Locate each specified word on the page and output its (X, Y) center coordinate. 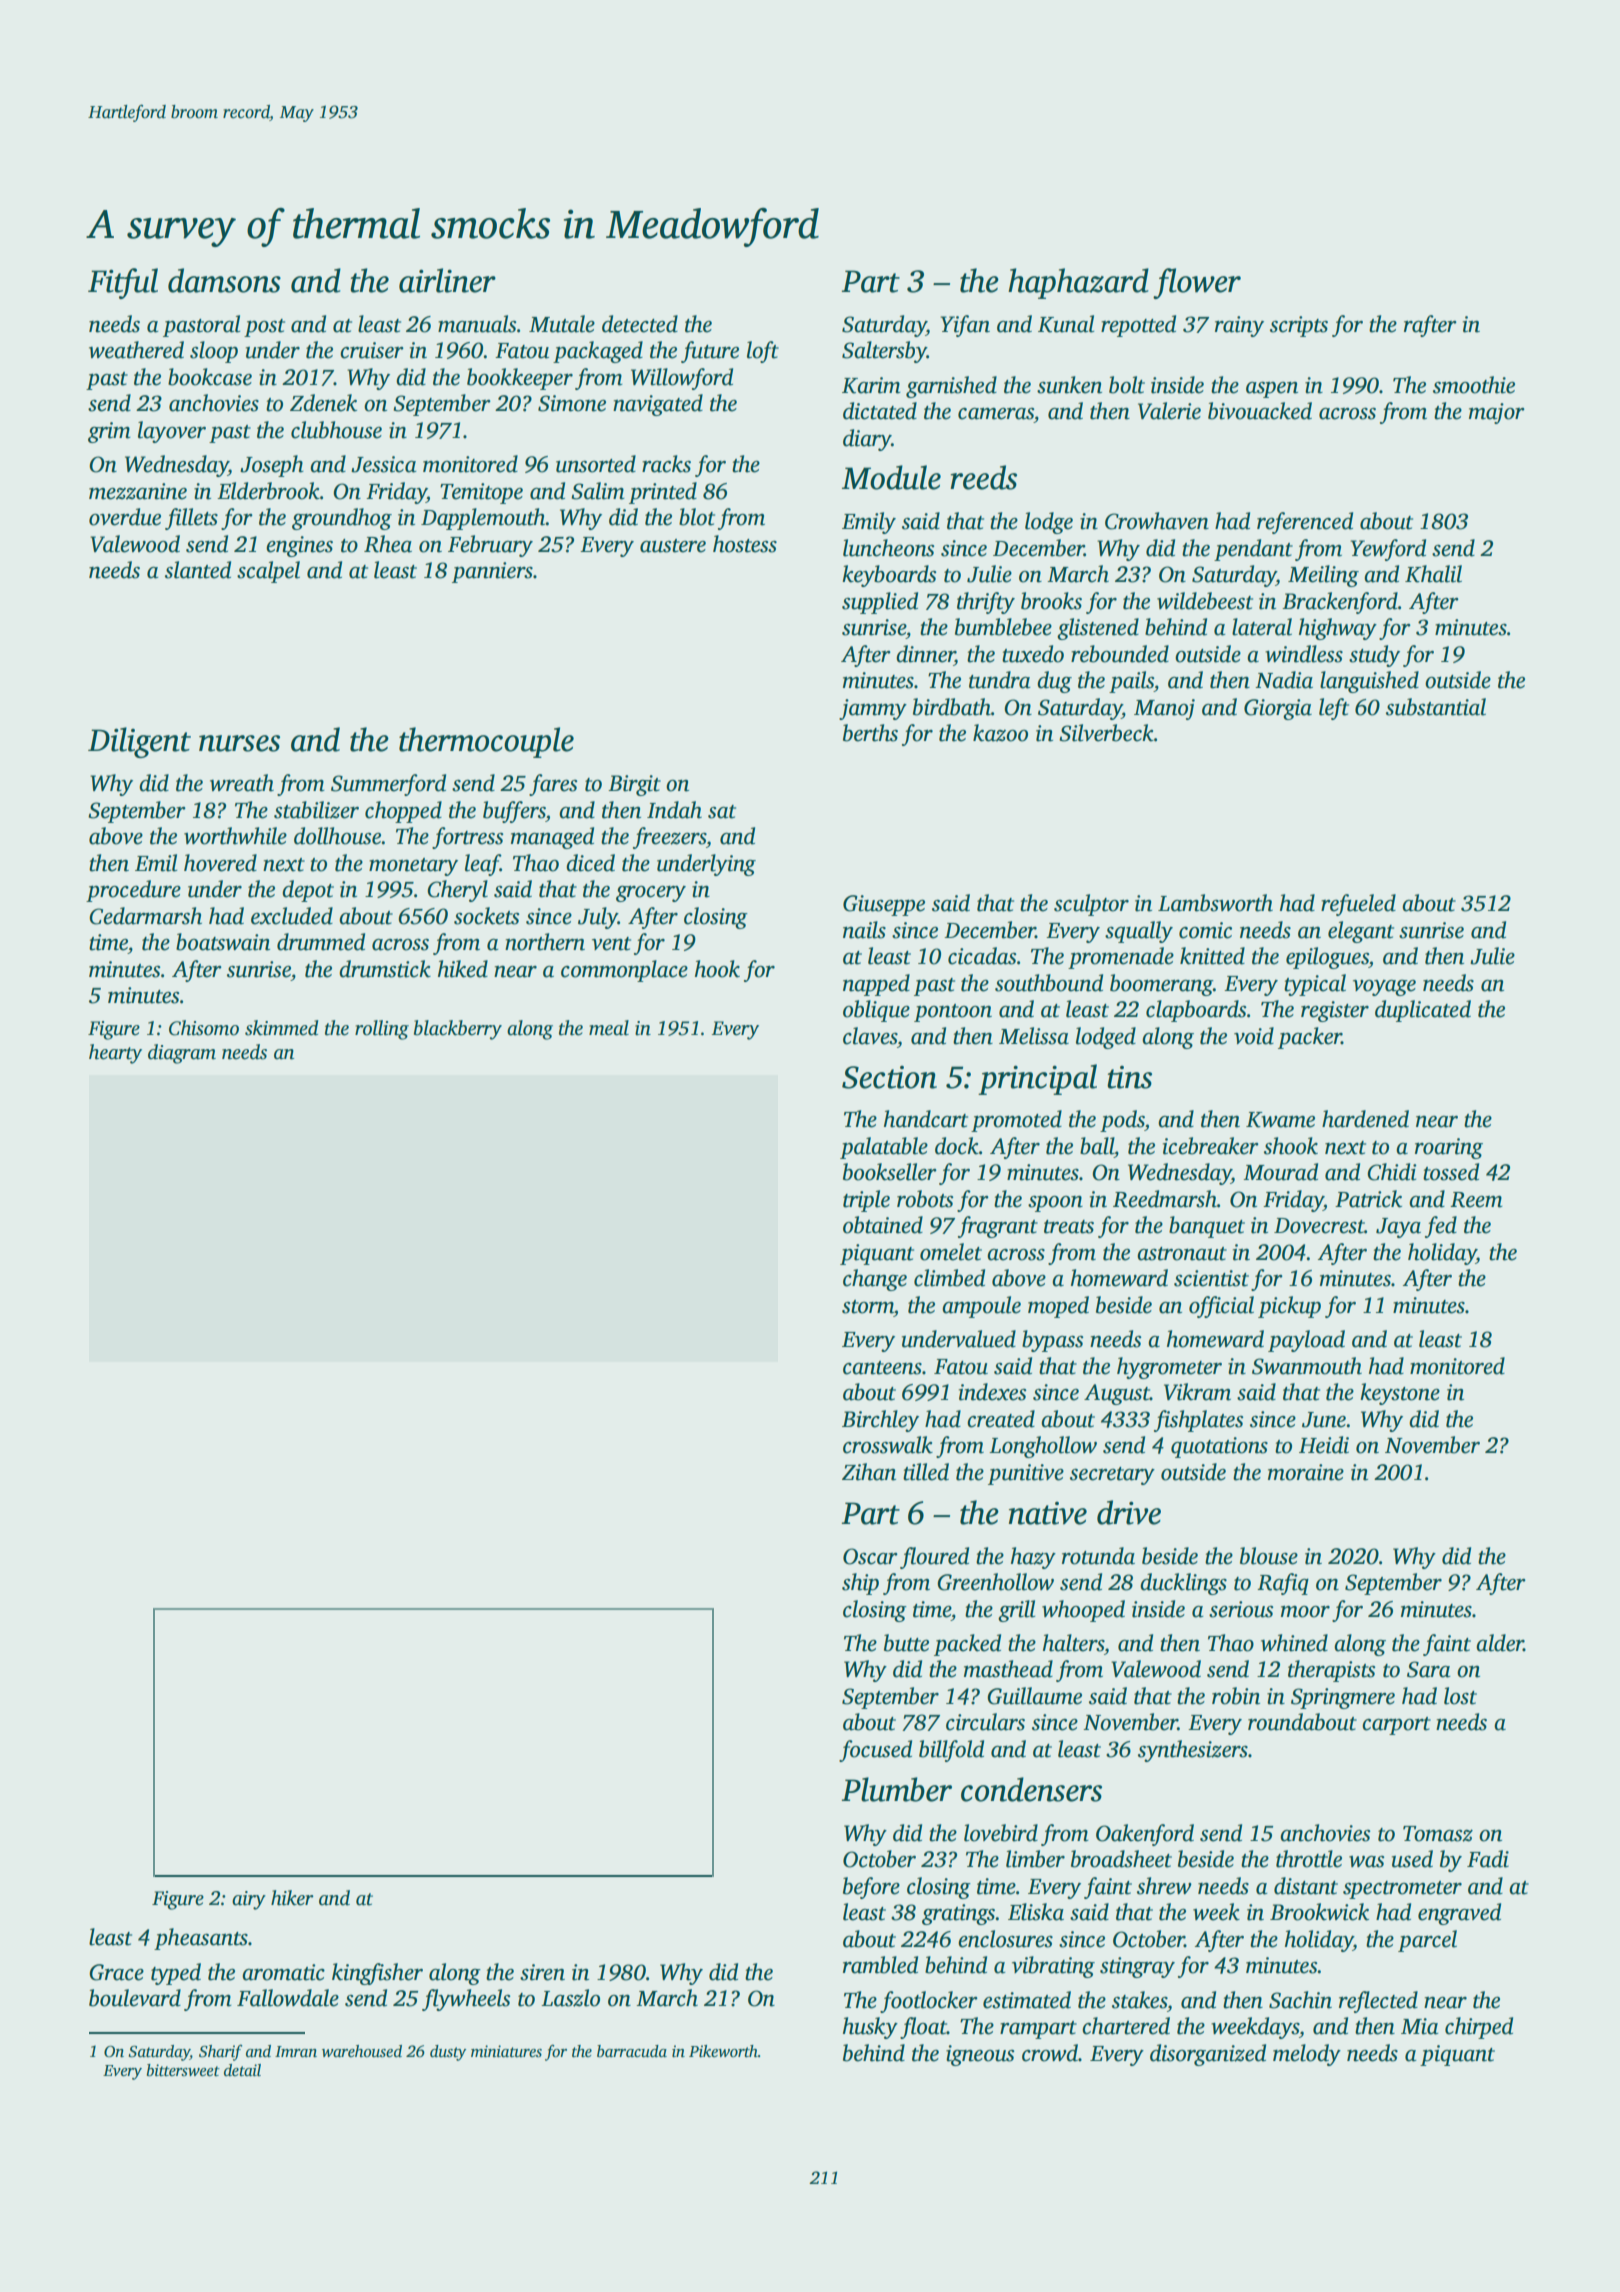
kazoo (1000, 733)
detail (242, 2070)
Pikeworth (723, 2051)
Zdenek (323, 403)
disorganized (1208, 2055)
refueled (1358, 905)
